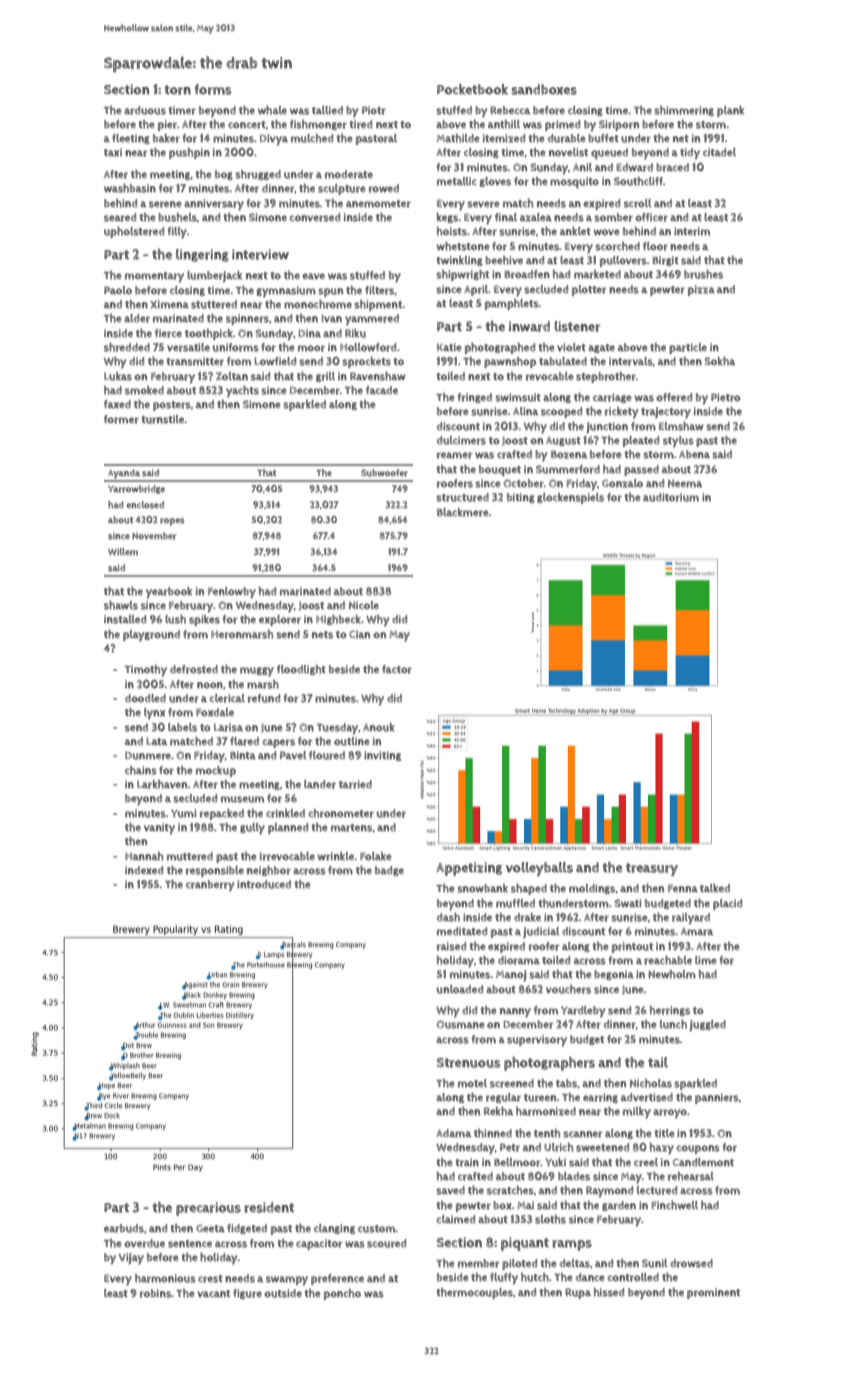 This screenshot has height=1400, width=849. I want to click on juggled, so click(707, 1025).
